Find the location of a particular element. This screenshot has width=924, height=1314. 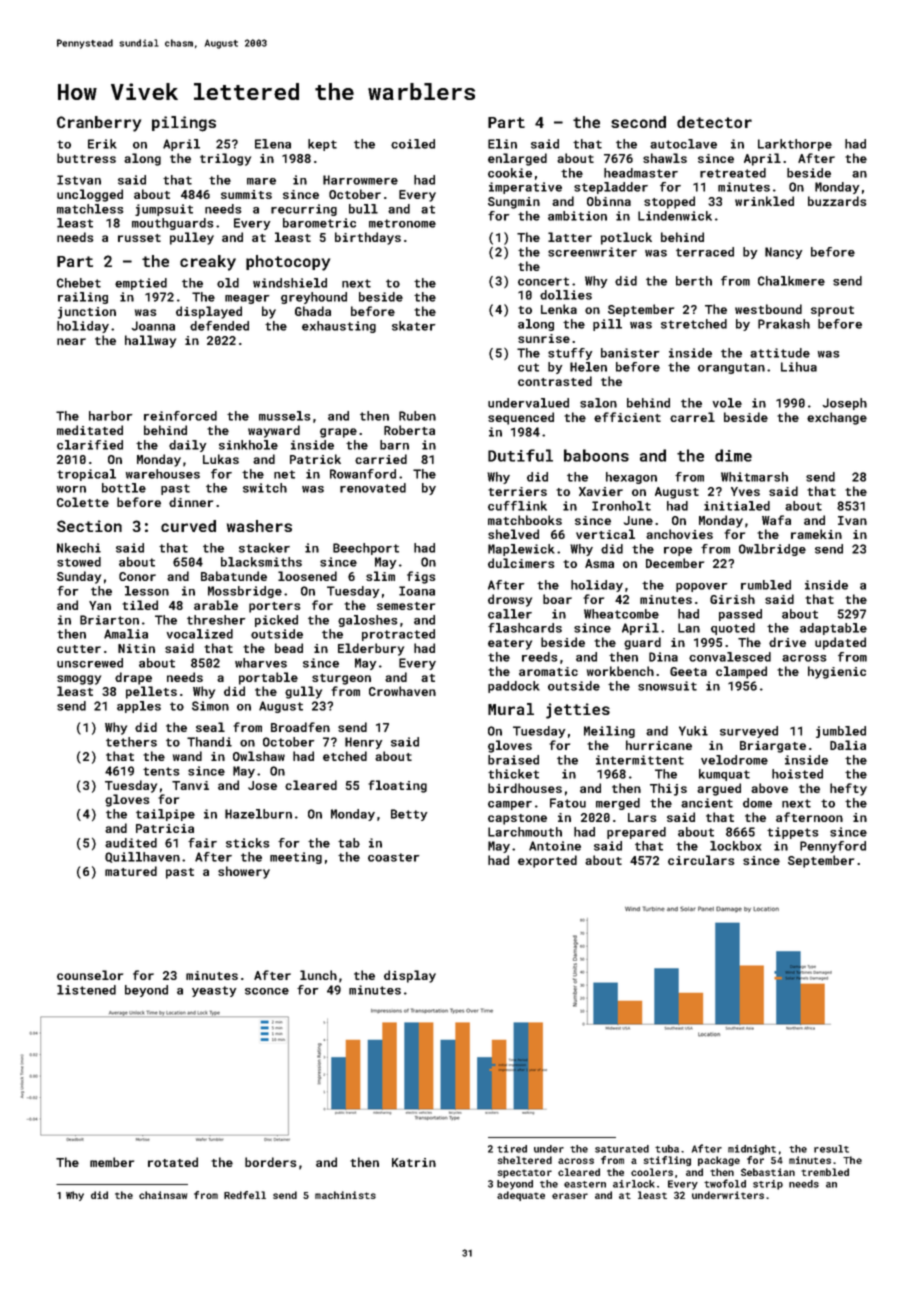

Ruben is located at coordinates (417, 416).
